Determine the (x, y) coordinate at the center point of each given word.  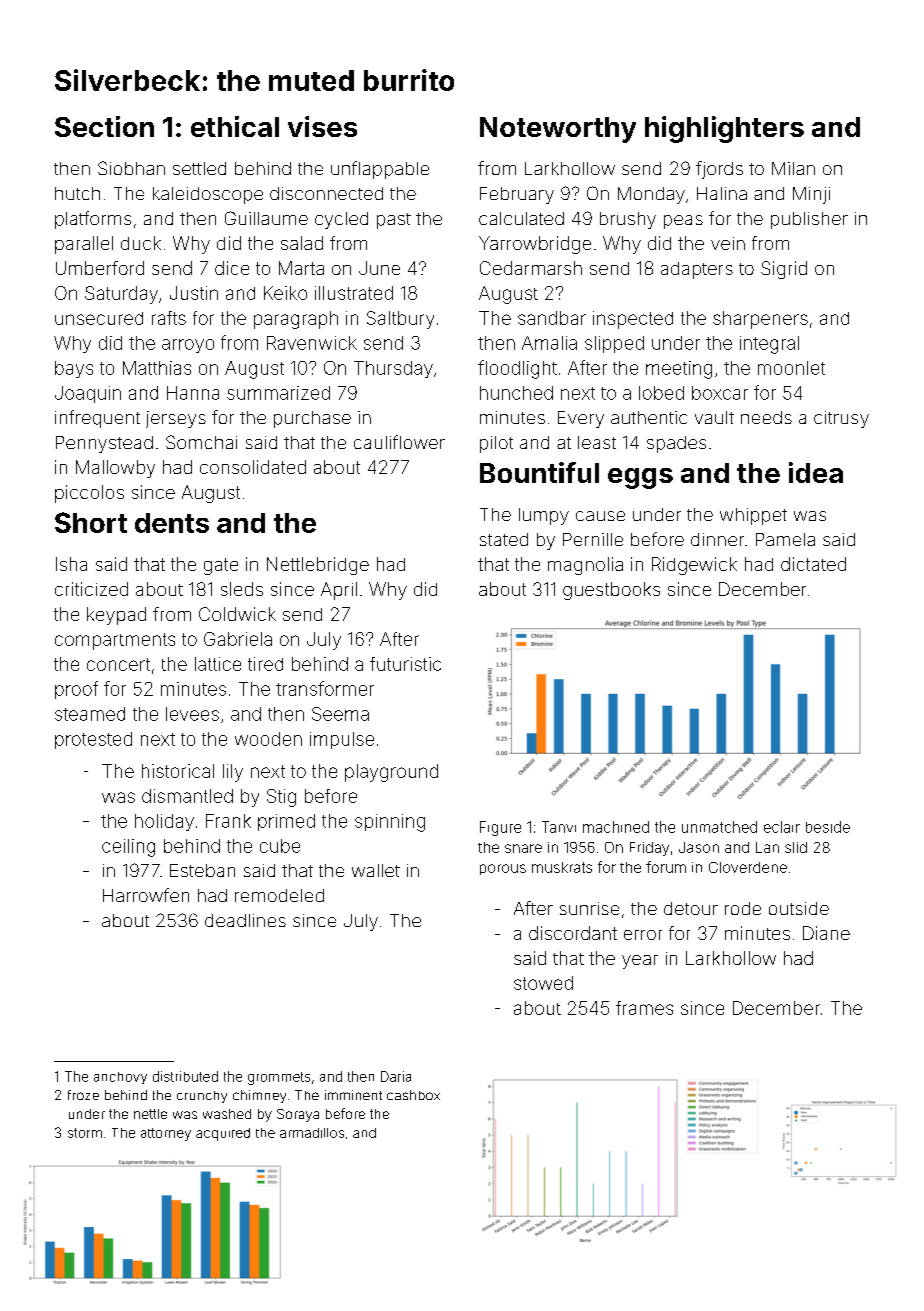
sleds (242, 589)
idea (816, 472)
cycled (341, 220)
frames (644, 1008)
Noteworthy (558, 130)
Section (104, 126)
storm (85, 1133)
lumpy (544, 516)
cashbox (413, 1095)
